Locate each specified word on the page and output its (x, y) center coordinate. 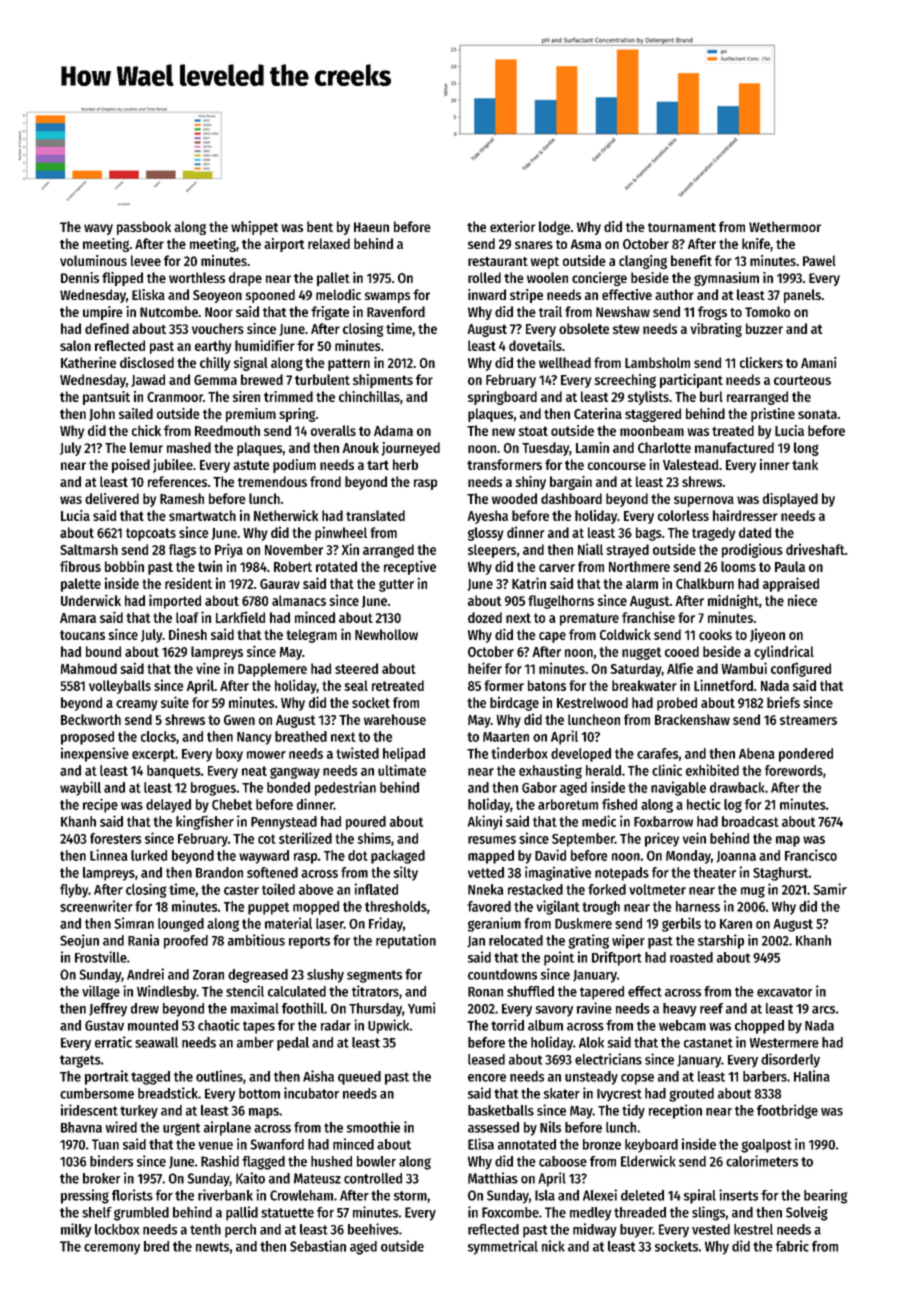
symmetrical (503, 1247)
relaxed (329, 243)
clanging (643, 262)
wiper (628, 941)
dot (358, 855)
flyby (74, 891)
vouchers (218, 328)
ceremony (112, 1249)
